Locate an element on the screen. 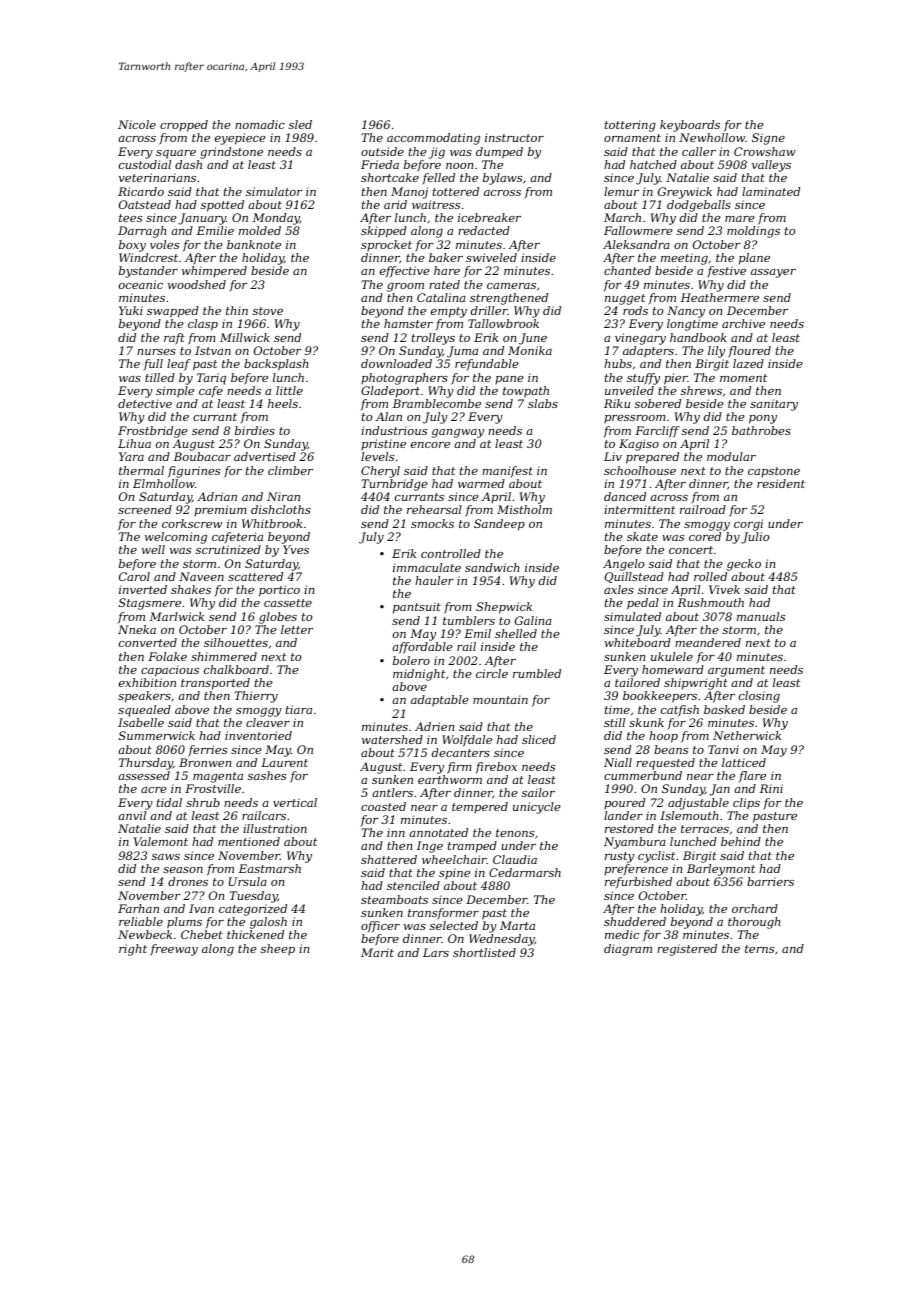 The width and height of the screenshot is (924, 1308). freeway is located at coordinates (174, 950).
